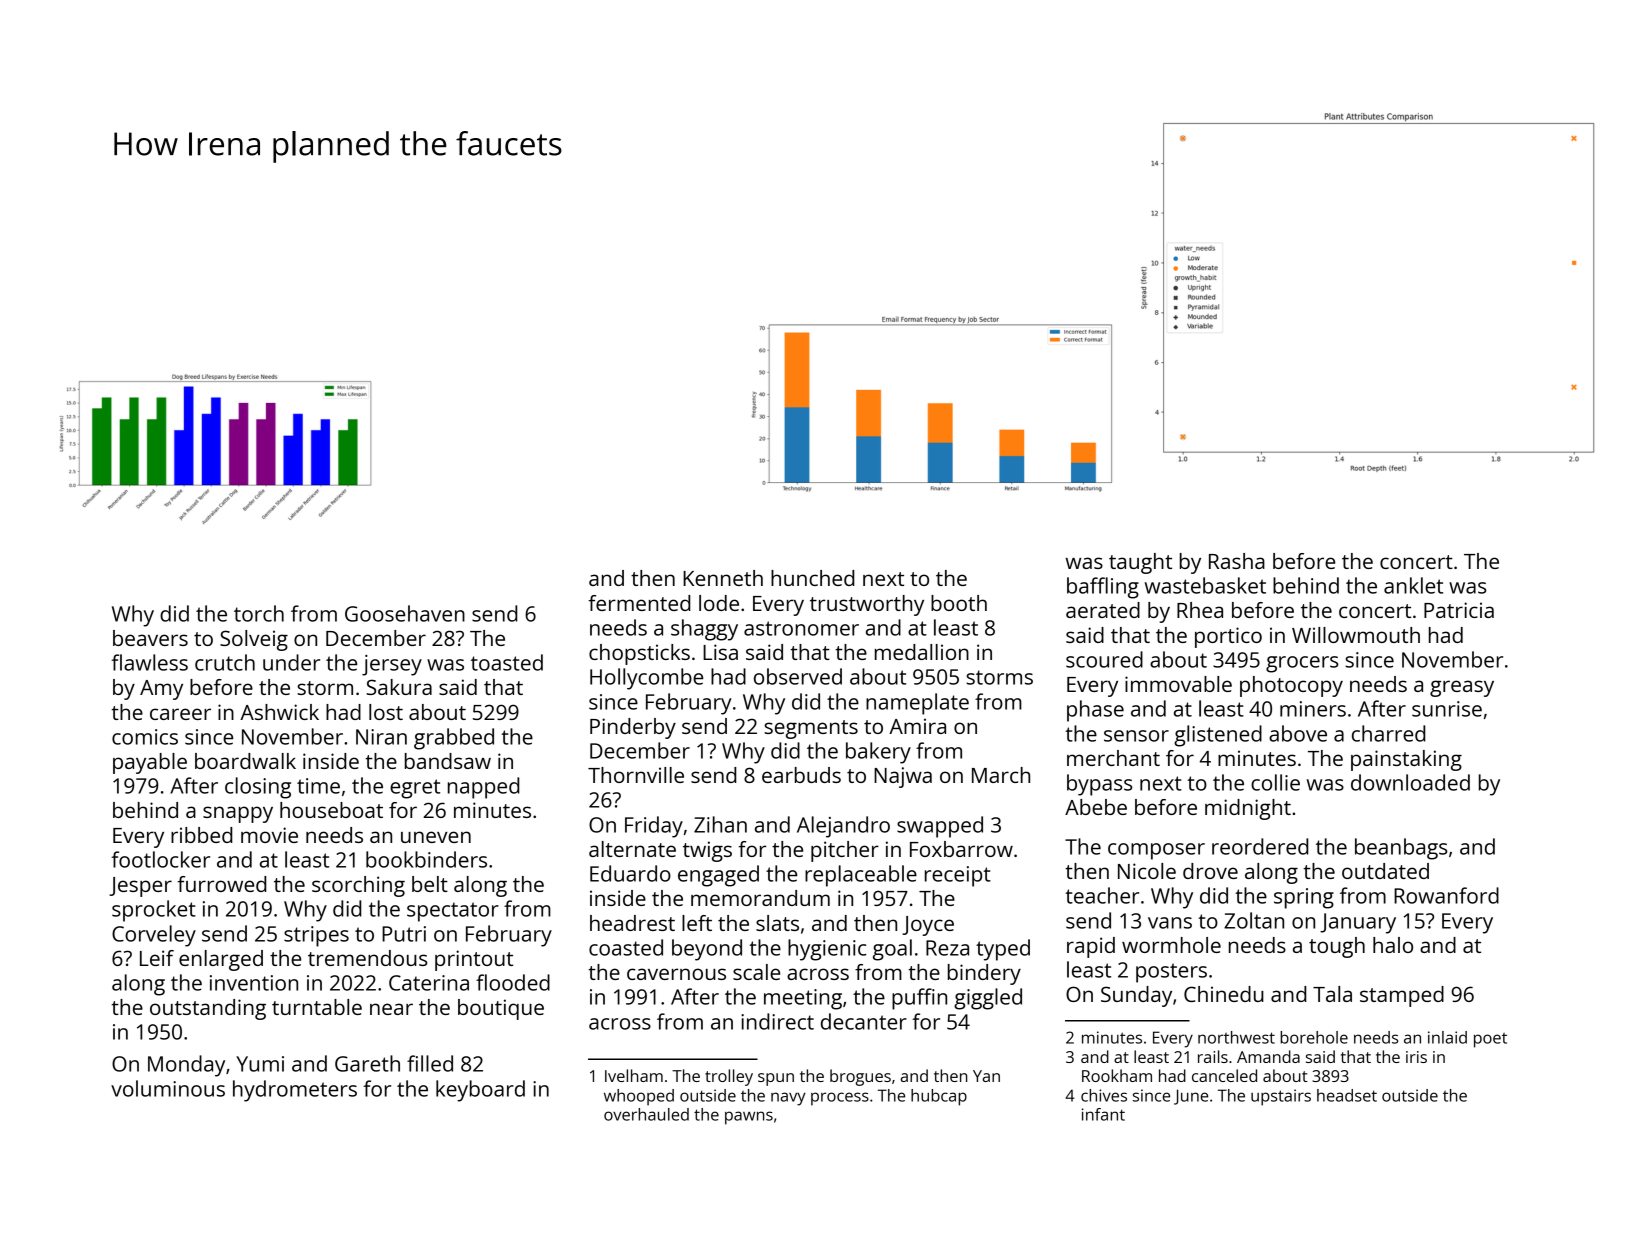 The image size is (1625, 1256). What do you see at coordinates (723, 578) in the screenshot?
I see `Kenneth` at bounding box center [723, 578].
